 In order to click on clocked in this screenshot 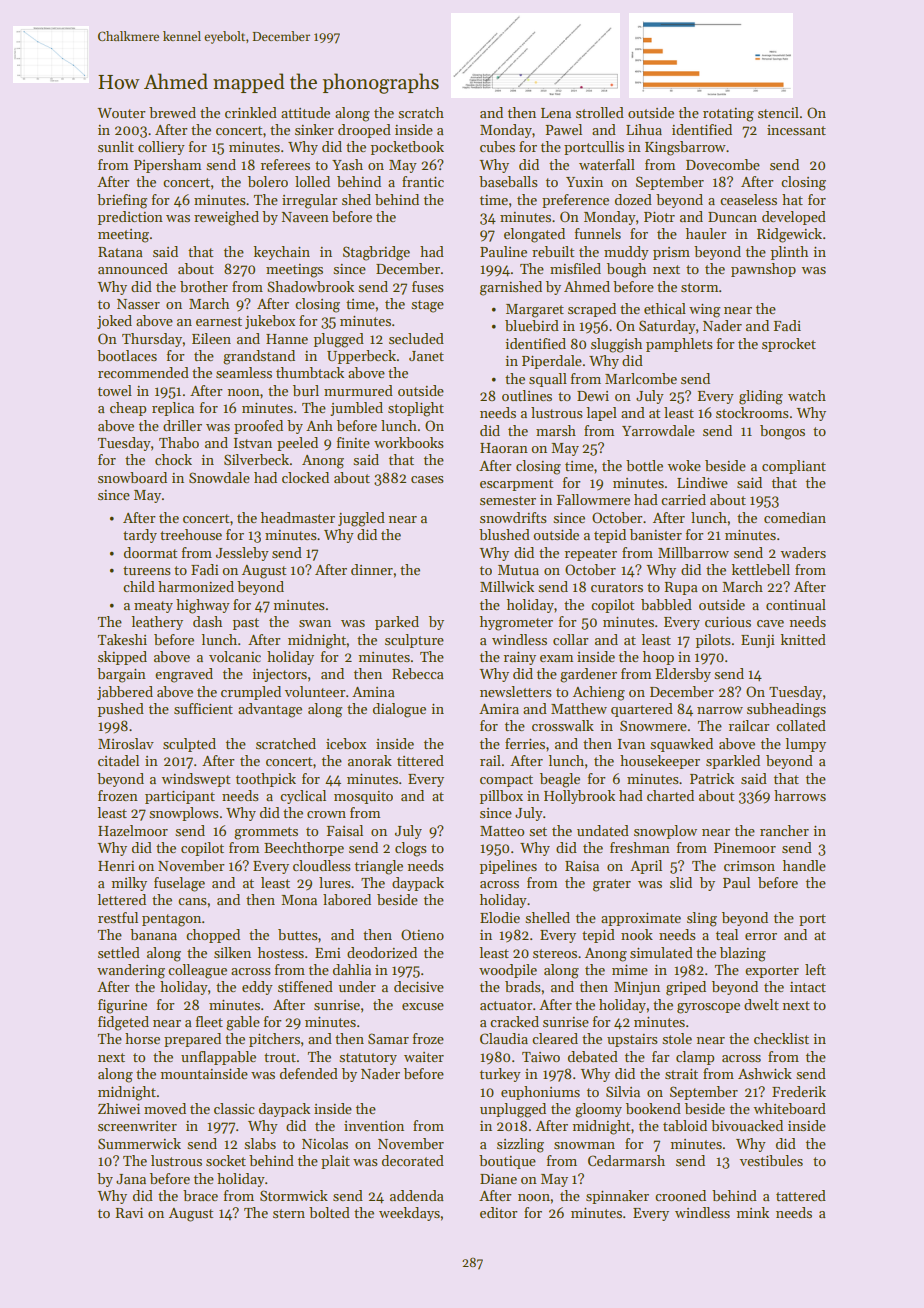, I will do `click(305, 477)`.
